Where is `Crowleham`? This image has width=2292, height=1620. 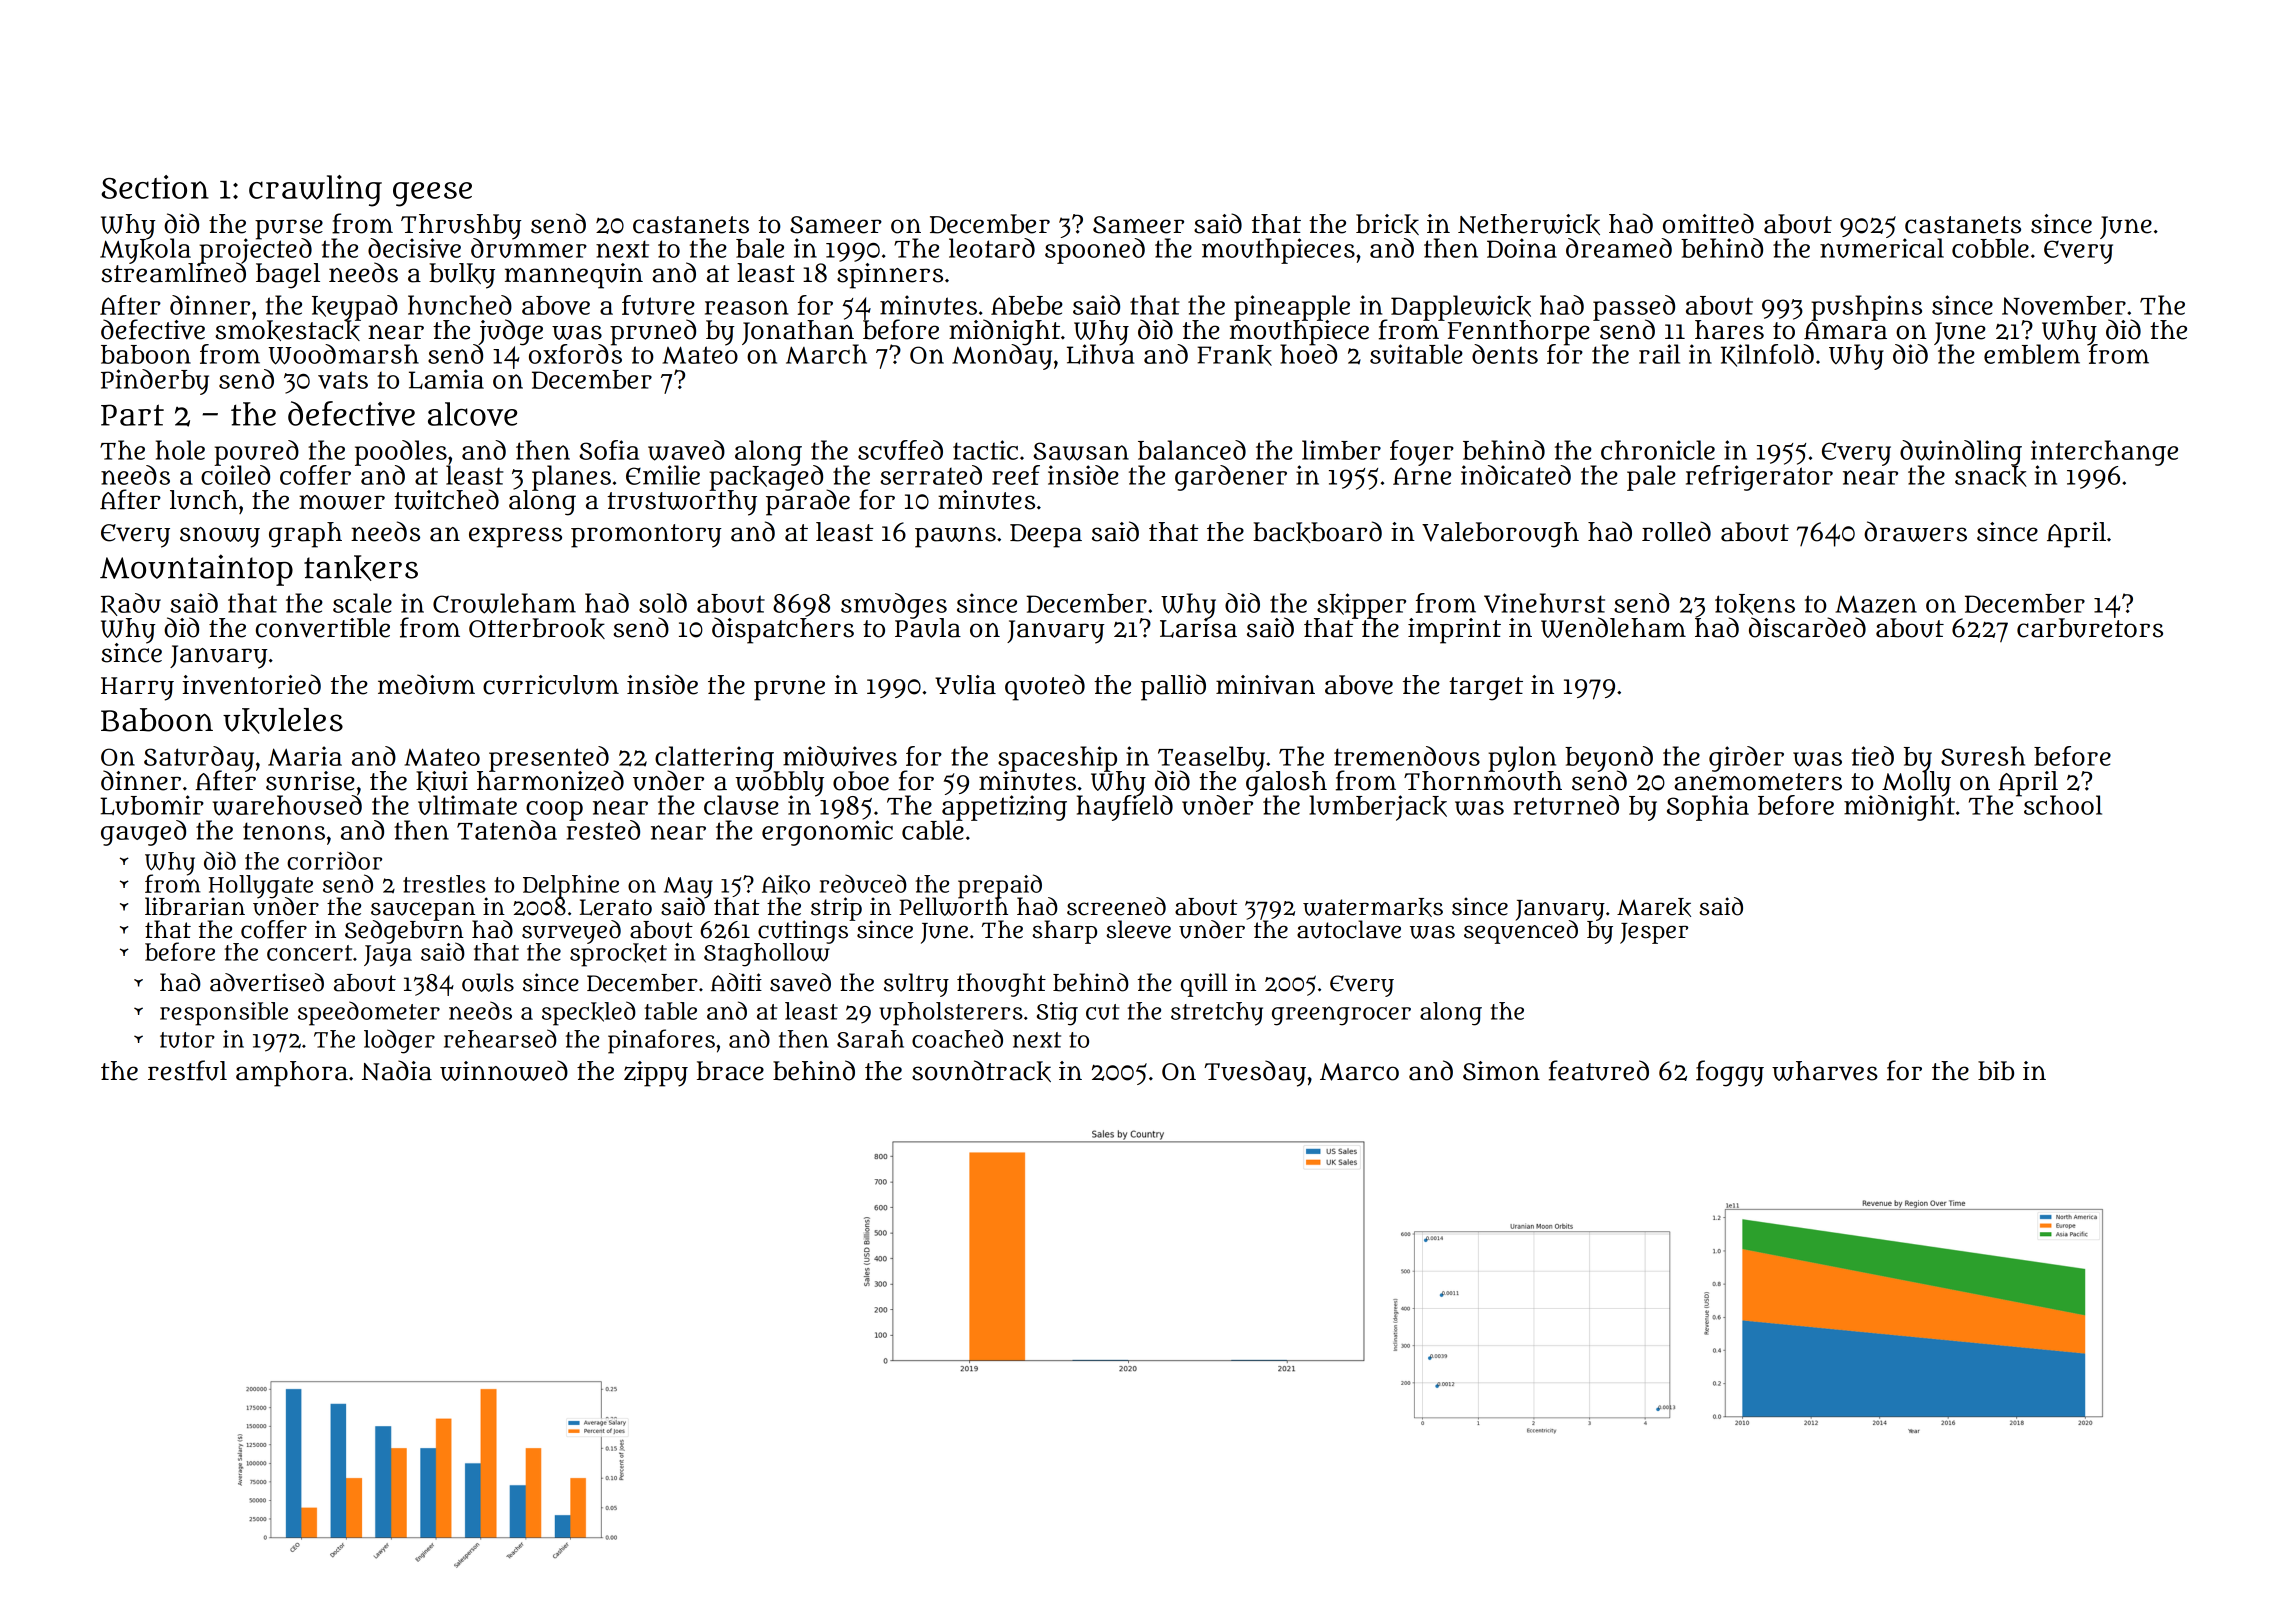 Crowleham is located at coordinates (504, 603).
